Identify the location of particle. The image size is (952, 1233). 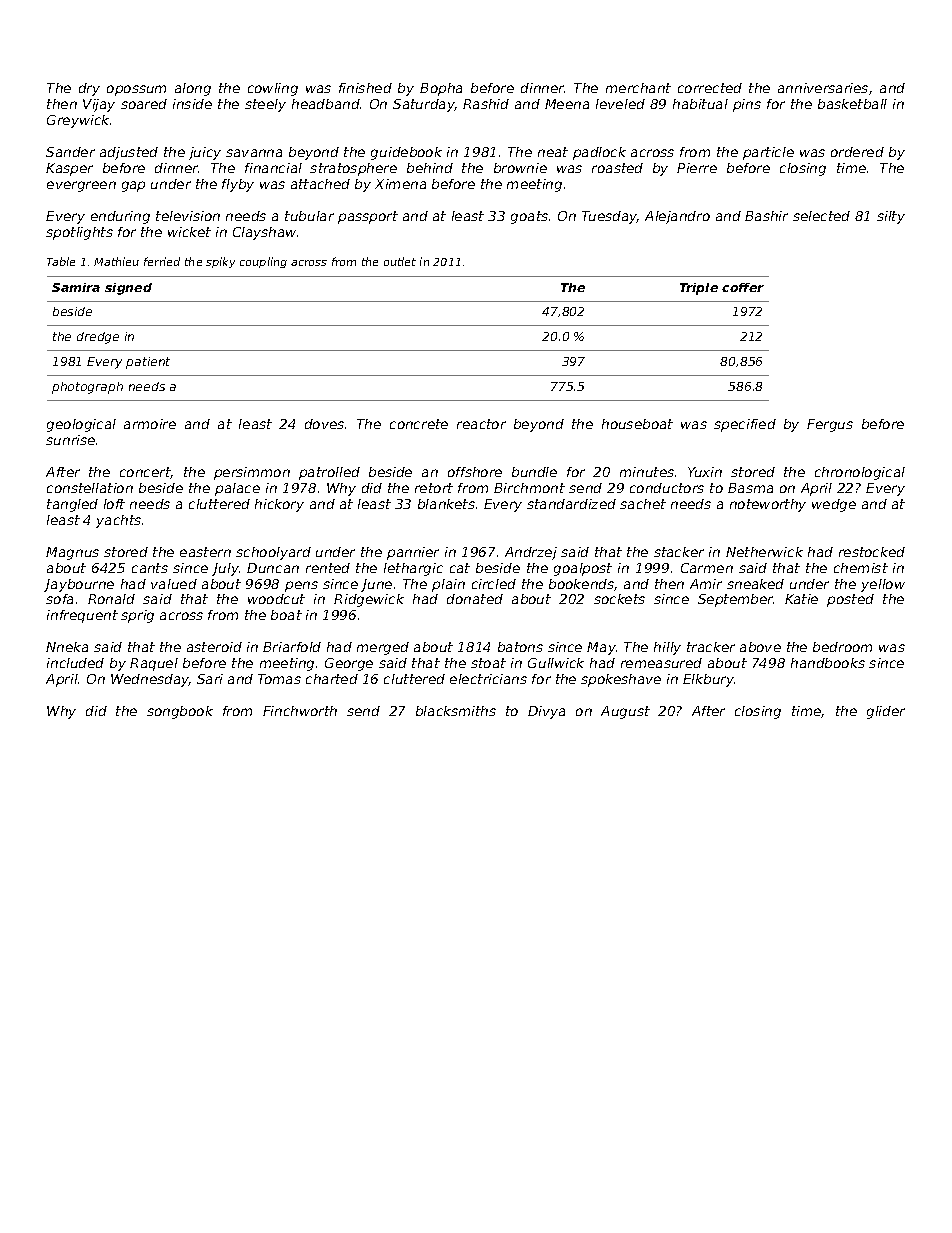
(768, 153).
